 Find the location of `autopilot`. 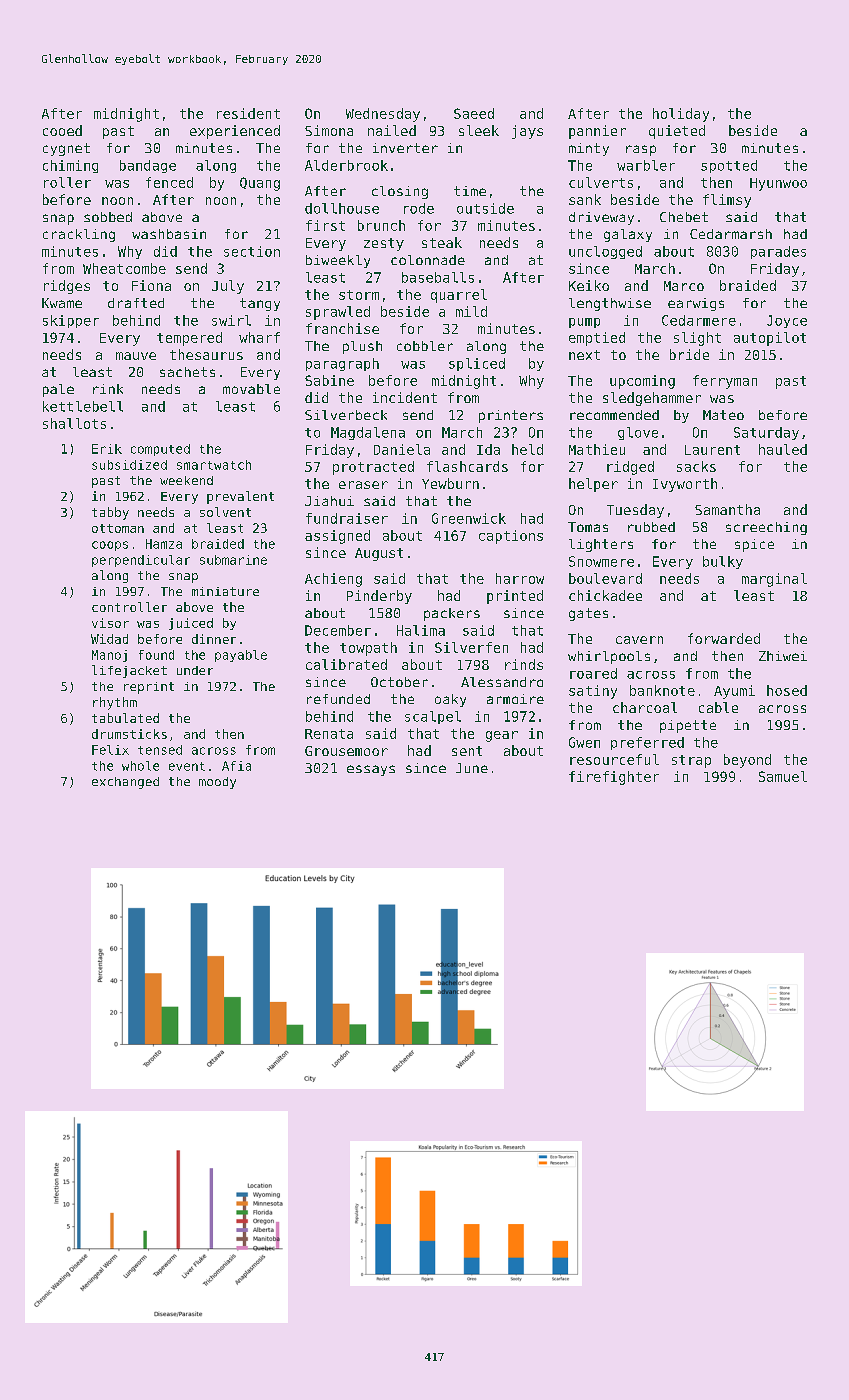

autopilot is located at coordinates (770, 339).
